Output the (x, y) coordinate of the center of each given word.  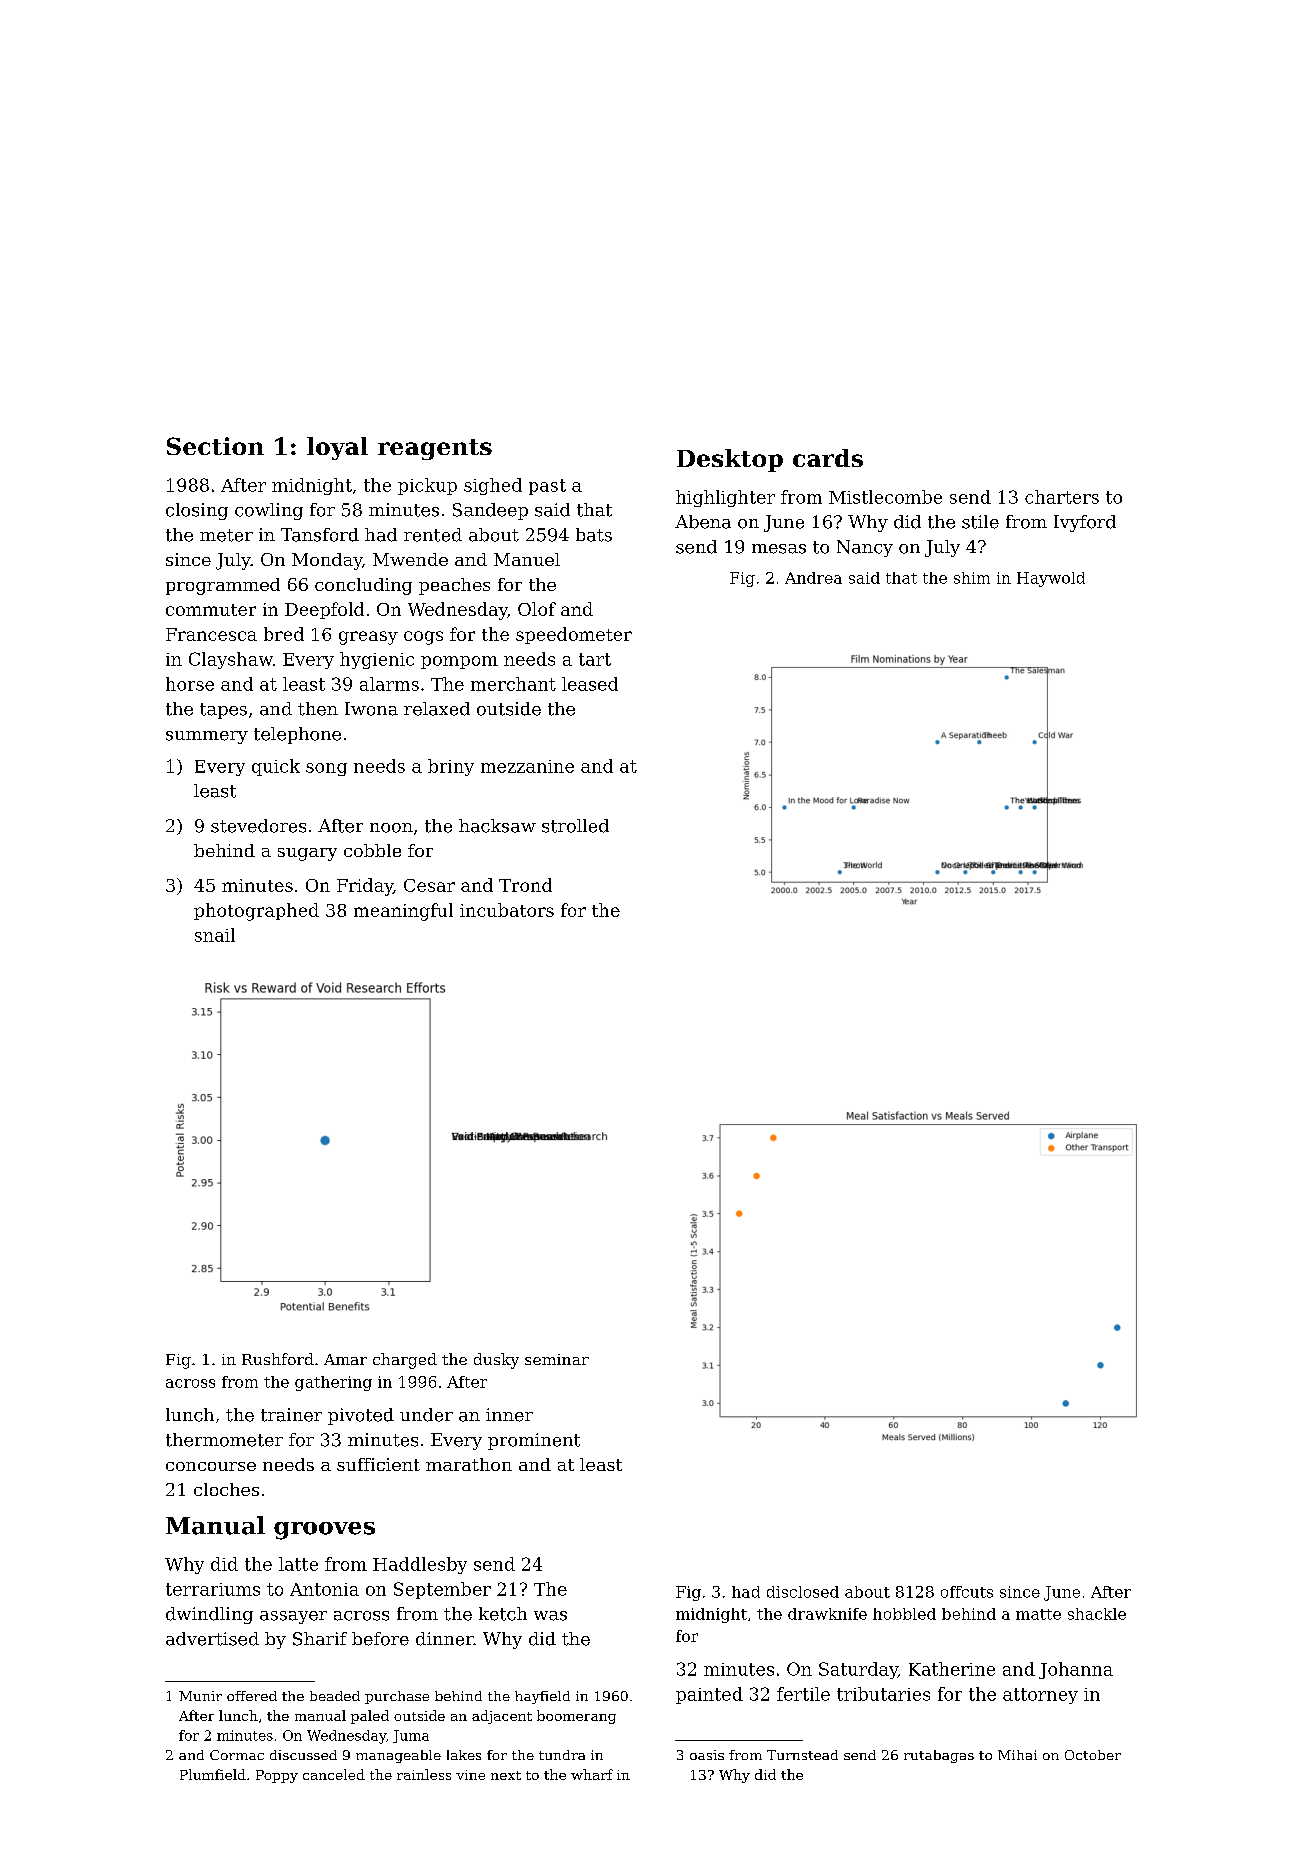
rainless (424, 1774)
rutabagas (939, 1756)
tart (595, 659)
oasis (707, 1755)
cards (828, 458)
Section (215, 446)
